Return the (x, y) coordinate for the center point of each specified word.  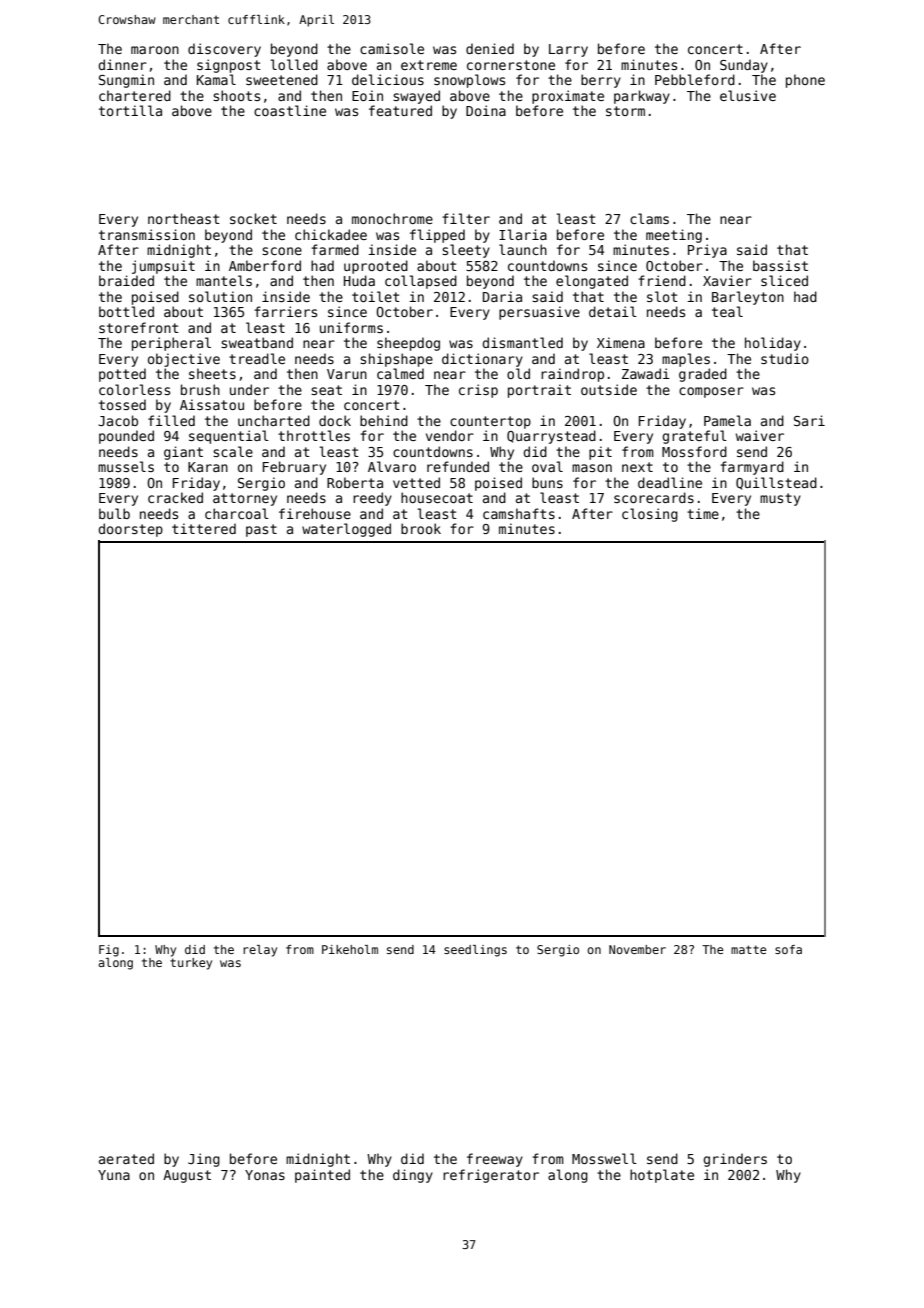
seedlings (475, 951)
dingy (413, 1176)
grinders (735, 1160)
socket (253, 218)
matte (748, 949)
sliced (784, 280)
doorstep (130, 530)
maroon (155, 50)
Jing (204, 1160)
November (637, 949)
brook (421, 528)
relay (260, 951)
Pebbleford (695, 79)
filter (466, 218)
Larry (568, 50)
